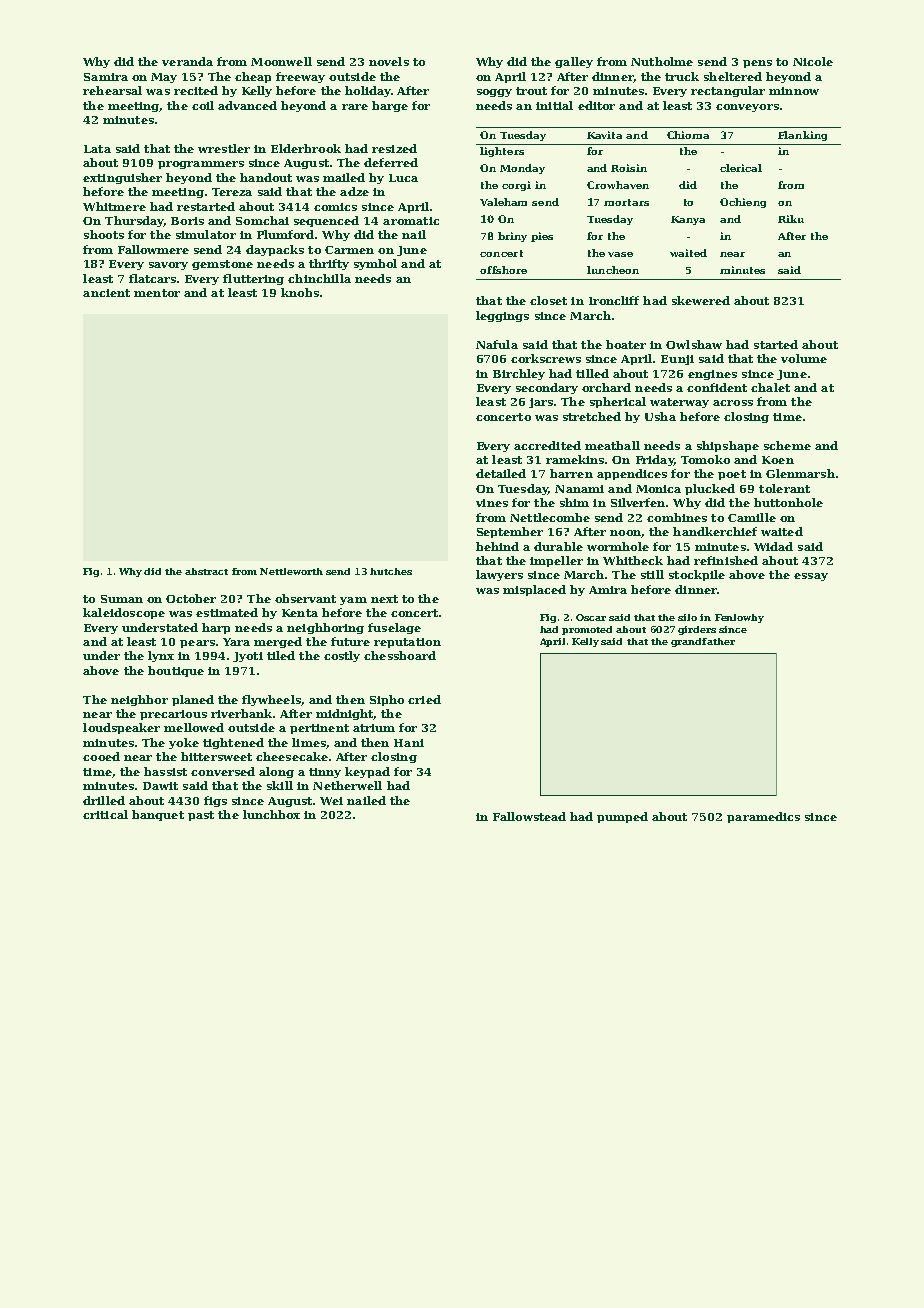 The image size is (924, 1308). I want to click on novels, so click(389, 61).
